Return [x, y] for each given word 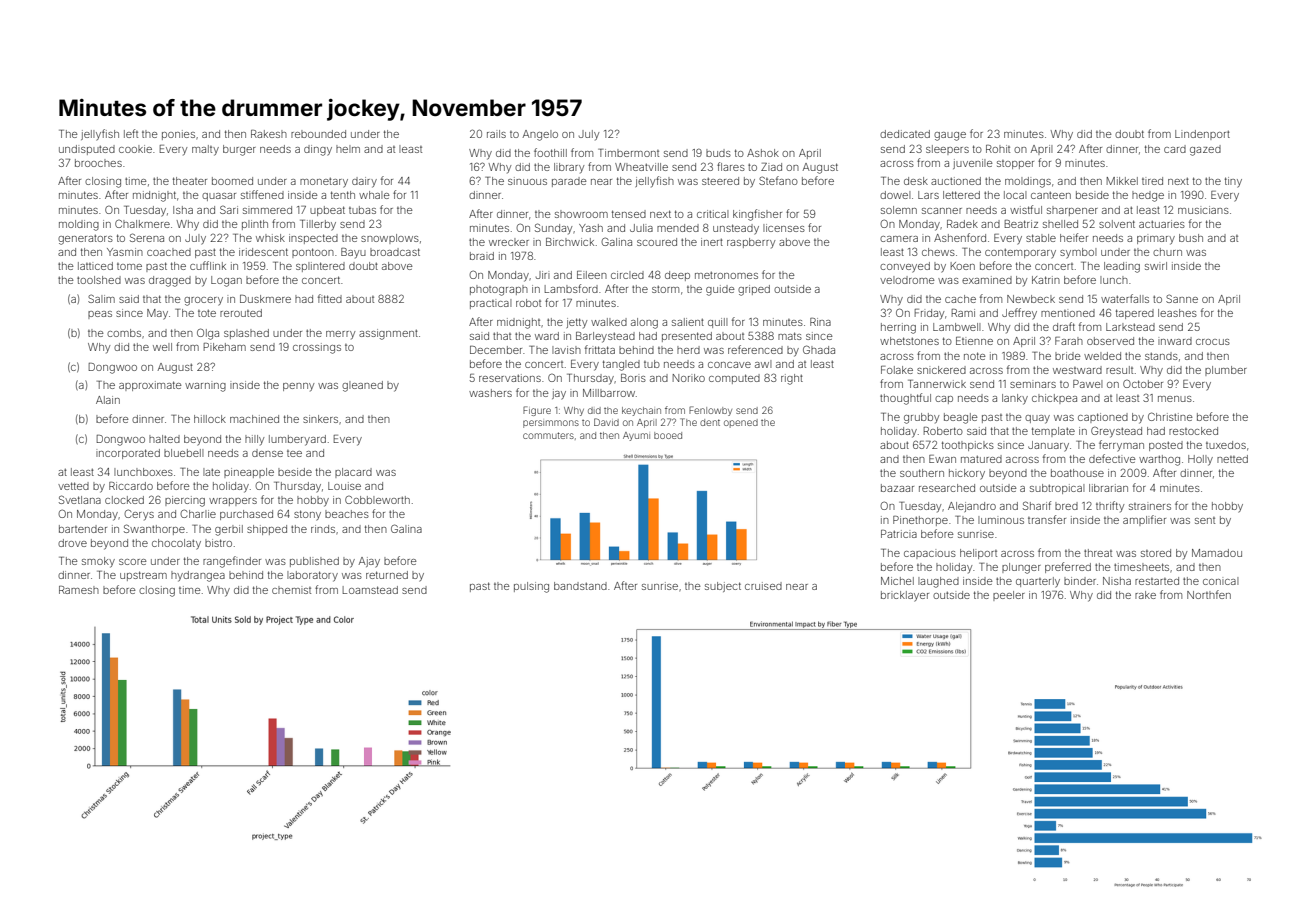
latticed [95, 266]
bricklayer [905, 596]
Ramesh [79, 590]
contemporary [1020, 253]
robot [528, 303]
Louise [344, 486]
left [131, 133]
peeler [1009, 596]
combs [124, 333]
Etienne [974, 341]
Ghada [819, 349]
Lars [928, 195]
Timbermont [628, 153]
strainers [1150, 506]
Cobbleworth [377, 499]
